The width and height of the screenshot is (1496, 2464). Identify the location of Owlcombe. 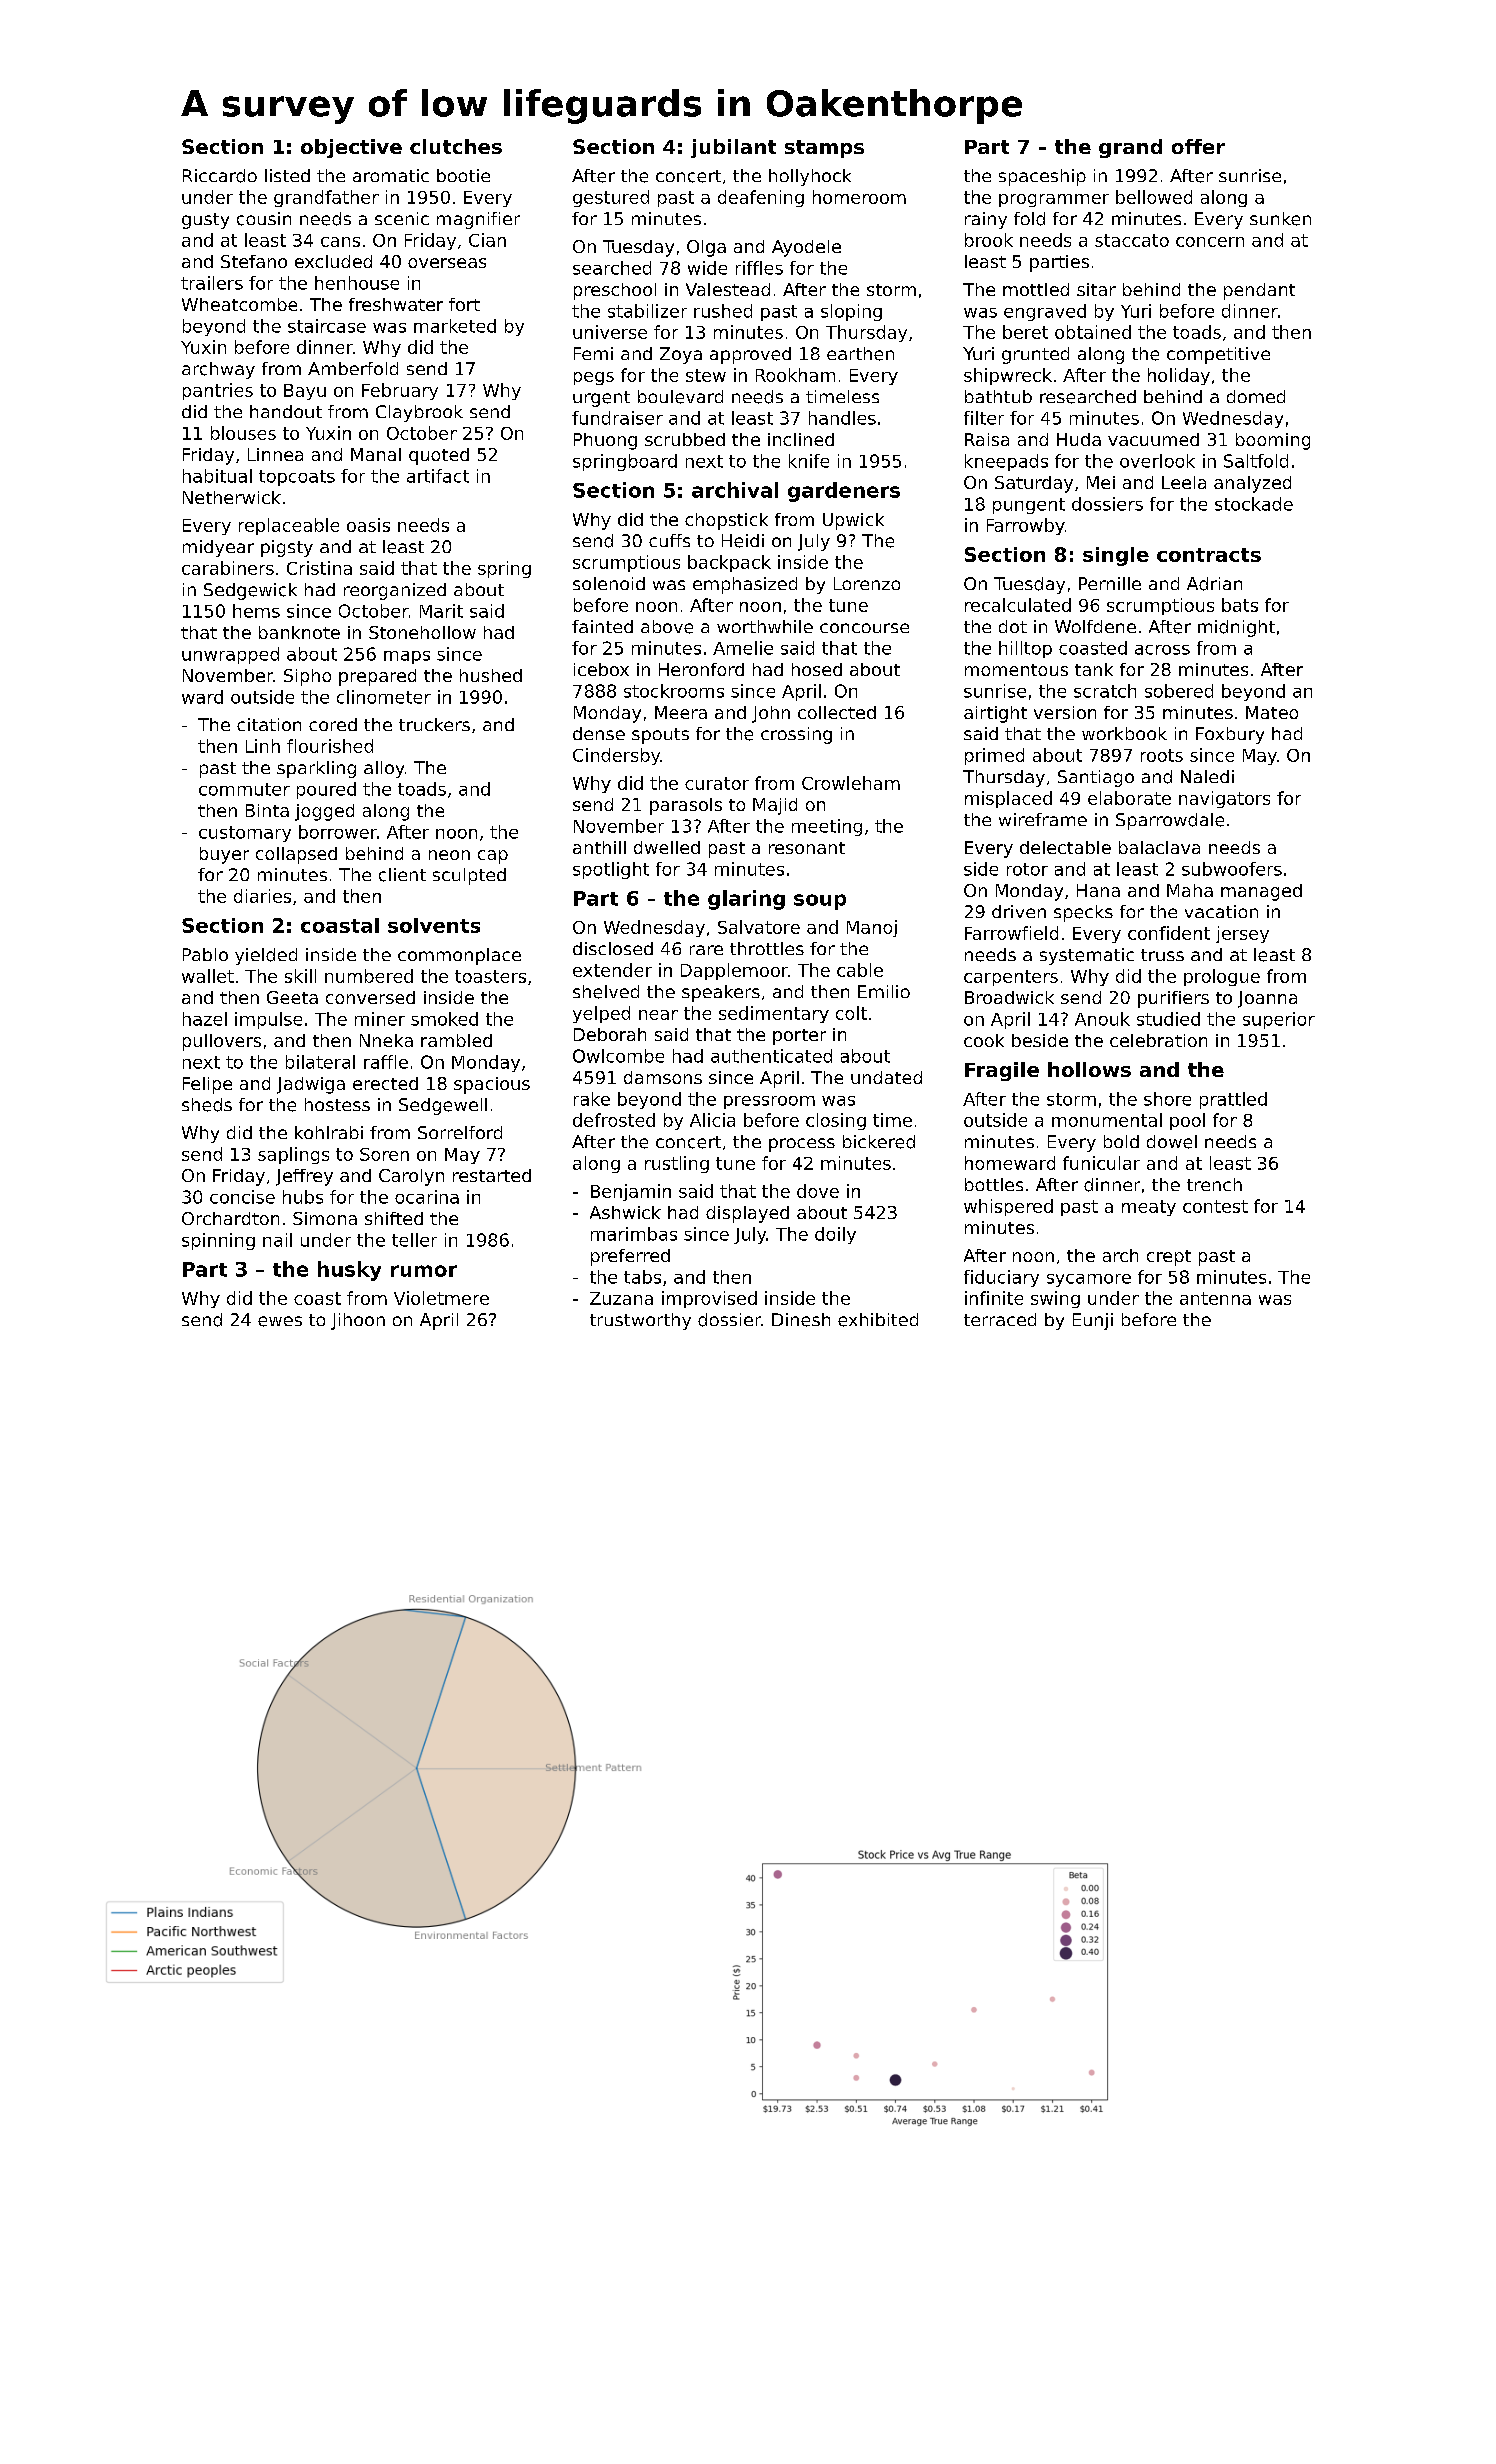
(618, 1056).
